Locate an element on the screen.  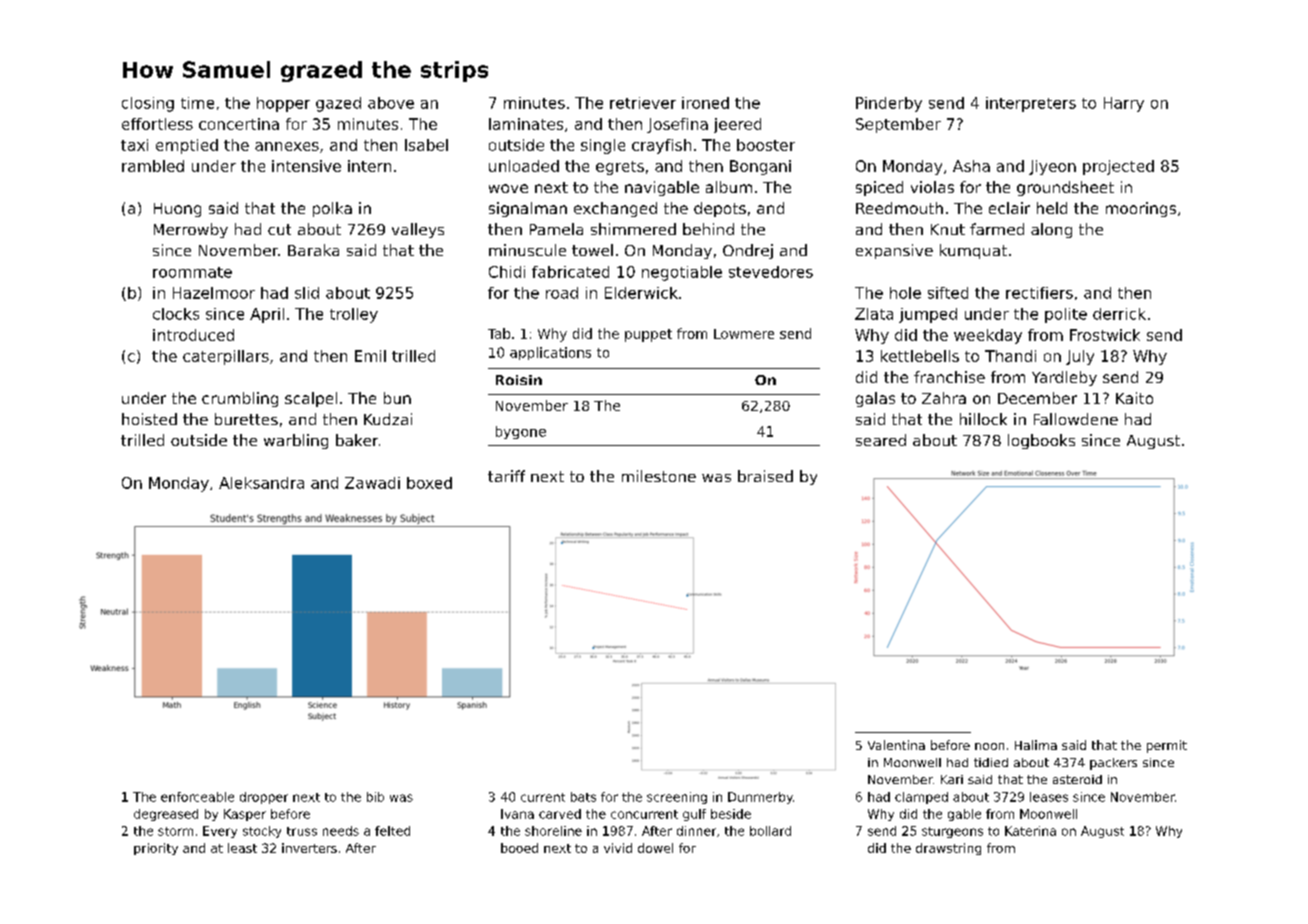
Harry is located at coordinates (1124, 104).
